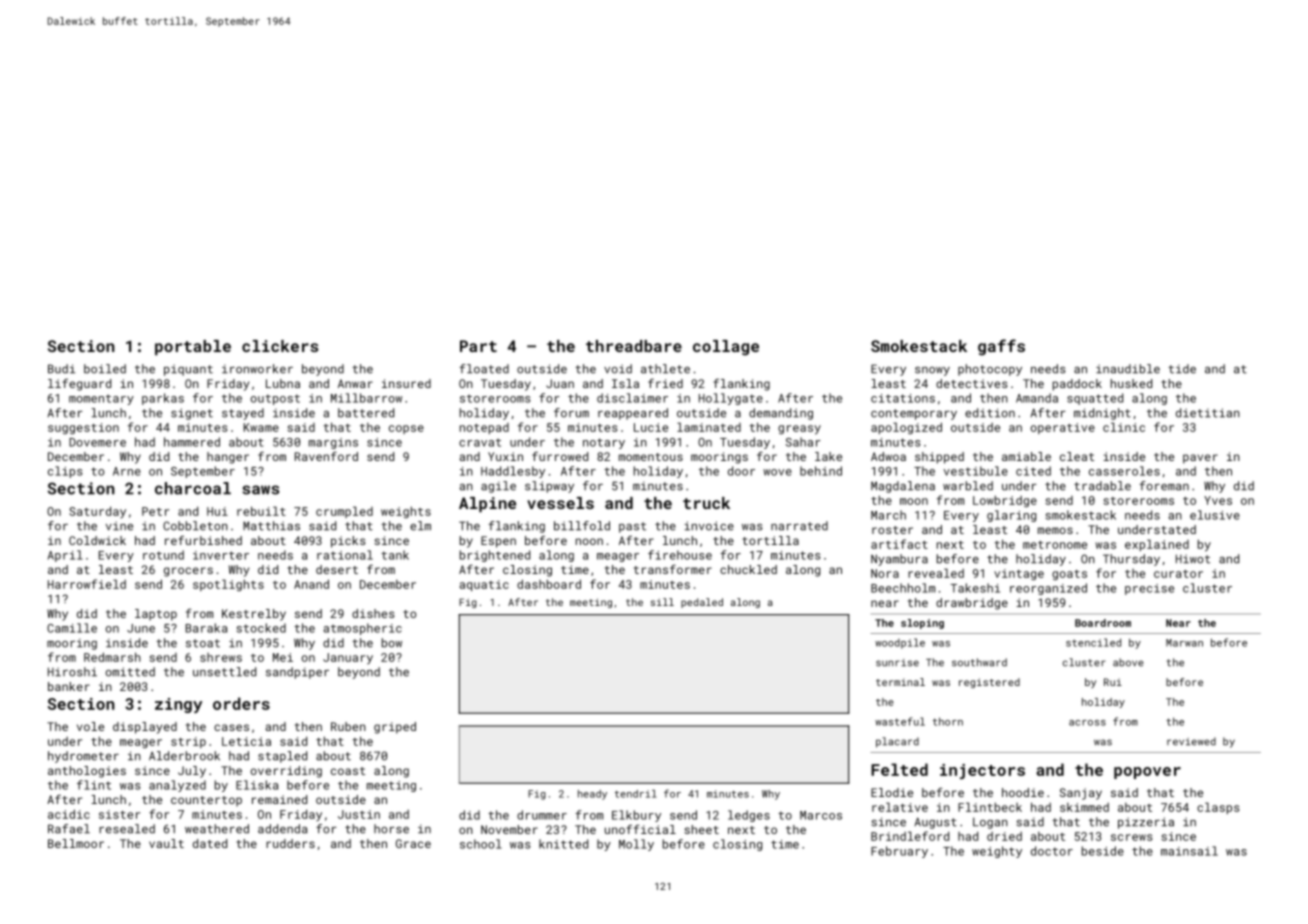 The image size is (1308, 924). I want to click on clickers, so click(280, 346).
